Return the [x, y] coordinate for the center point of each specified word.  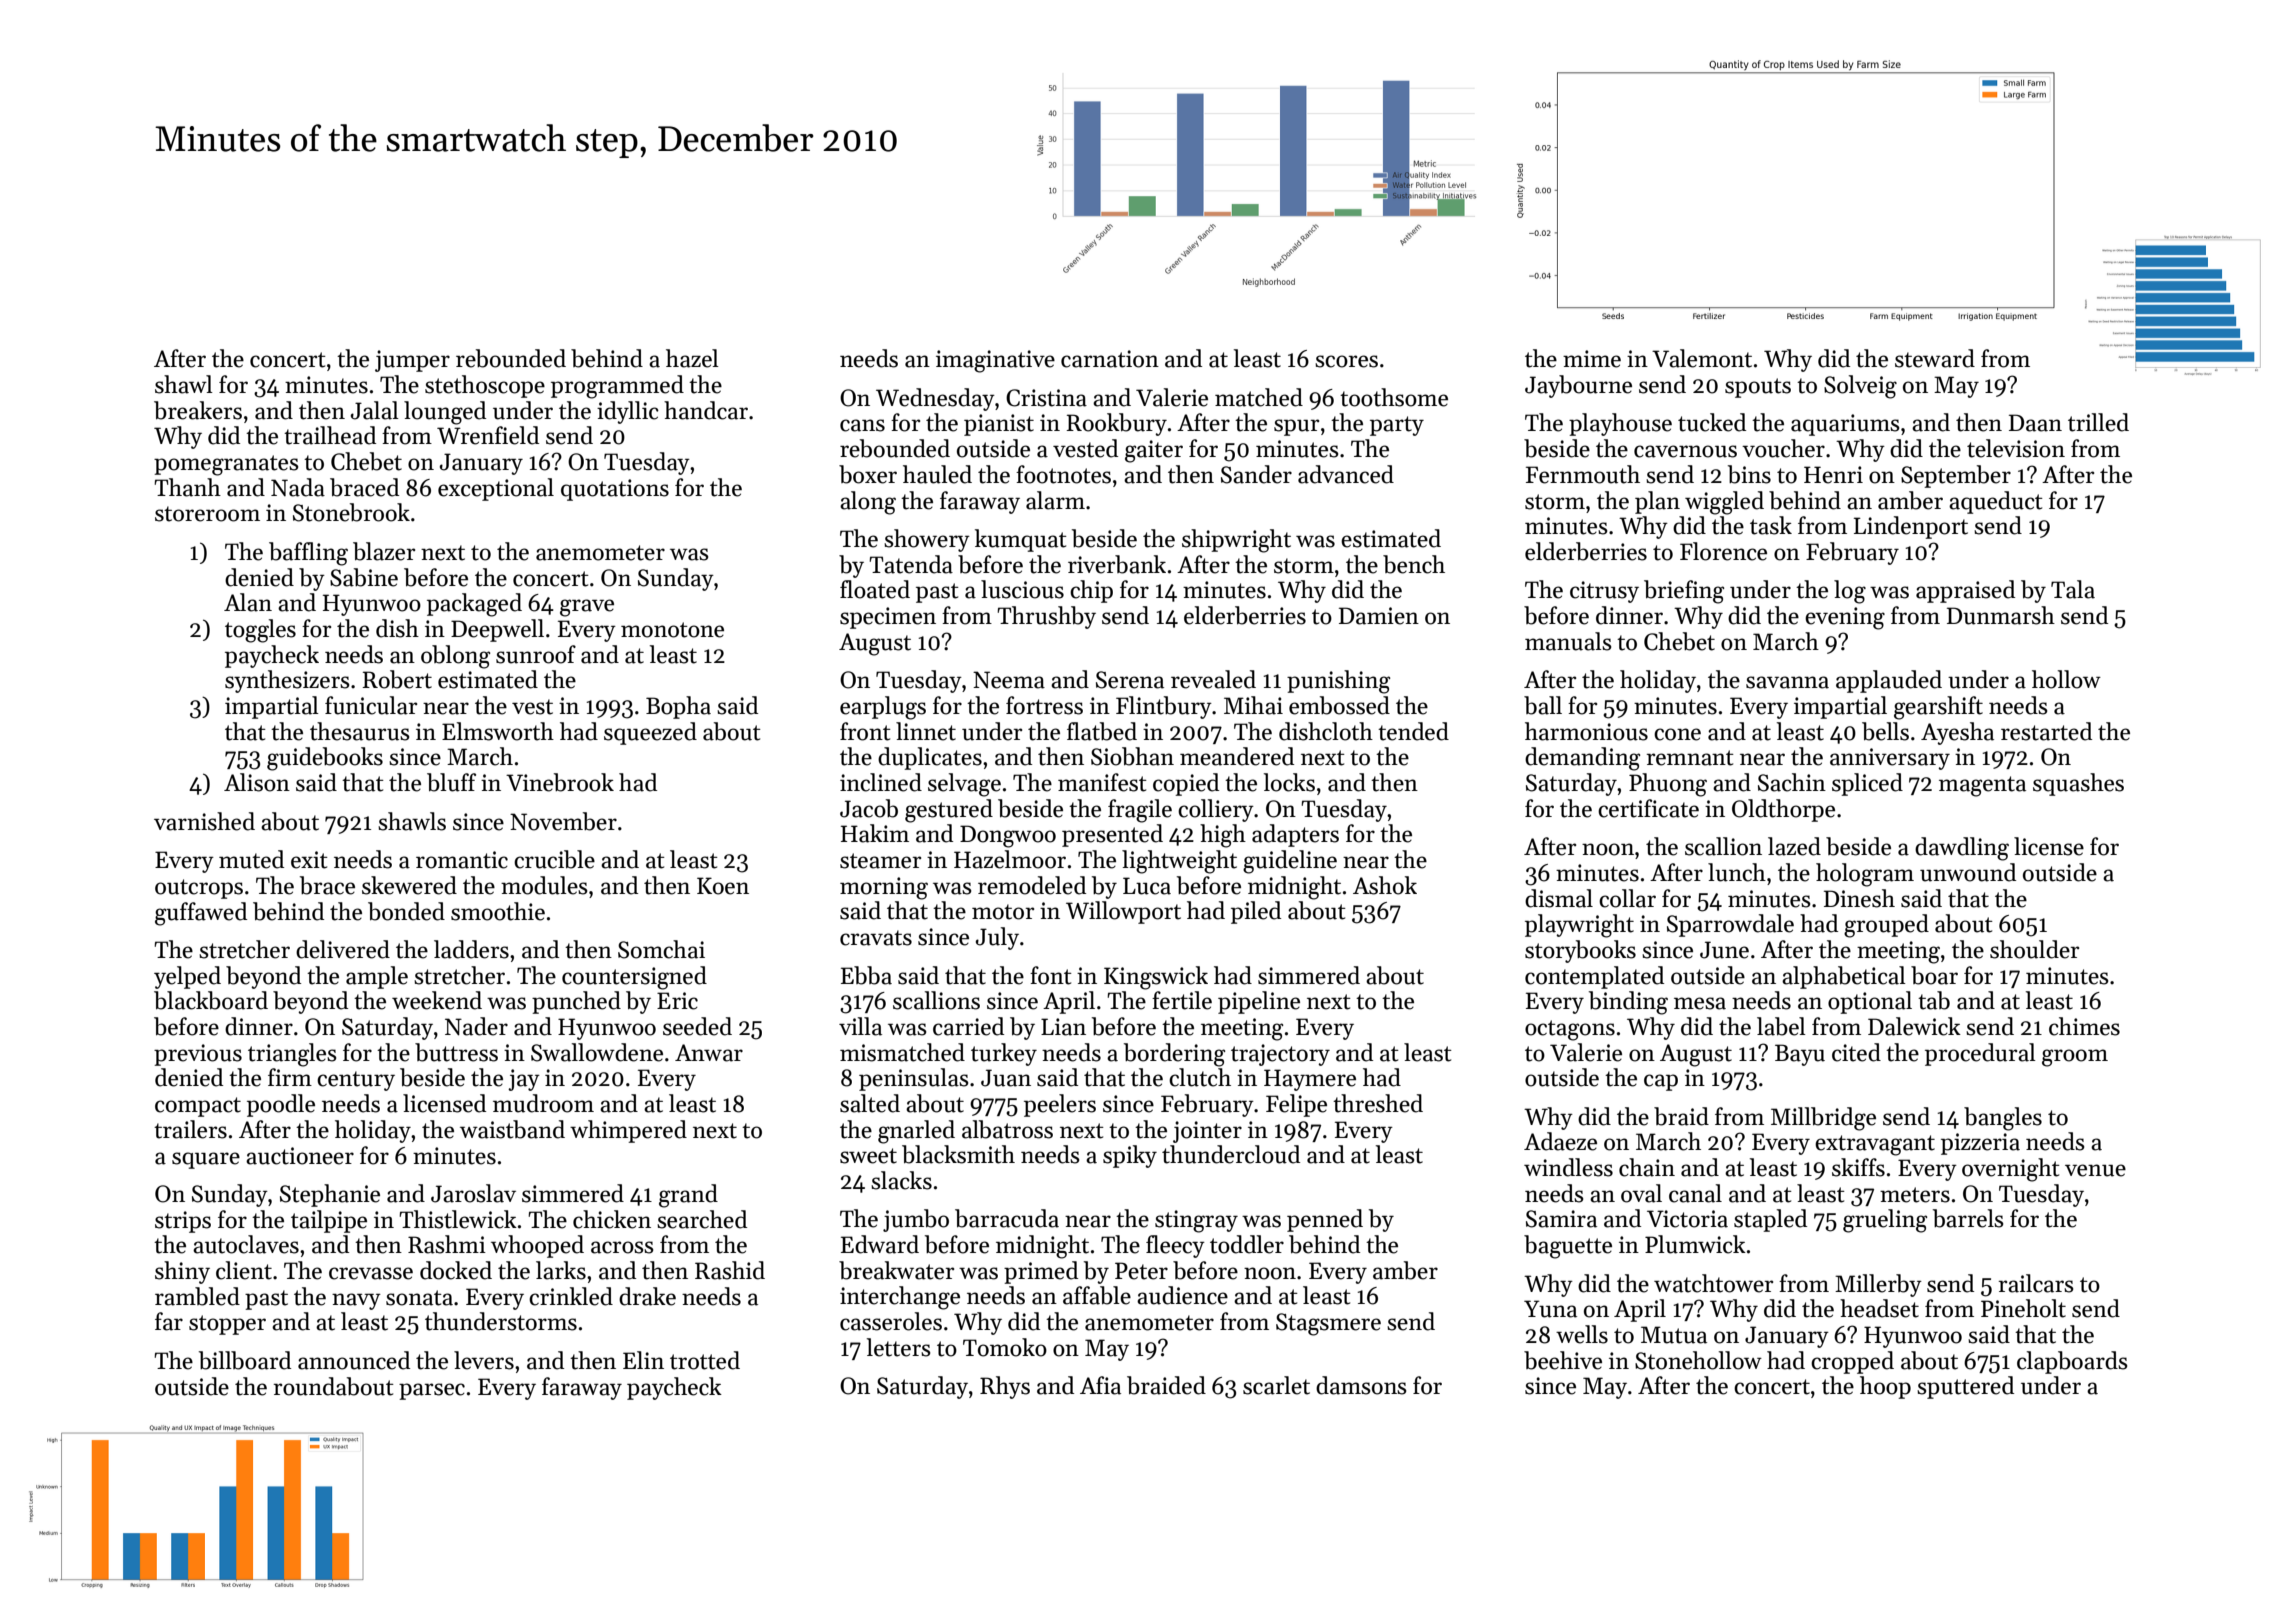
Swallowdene [597, 1052]
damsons [1361, 1385]
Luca [1147, 886]
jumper [412, 361]
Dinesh [1859, 898]
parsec [432, 1391]
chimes [2084, 1026]
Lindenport [1911, 527]
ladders [471, 949]
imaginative [995, 361]
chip [1091, 591]
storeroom [207, 514]
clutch [1200, 1077]
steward [1935, 358]
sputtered [1965, 1387]
